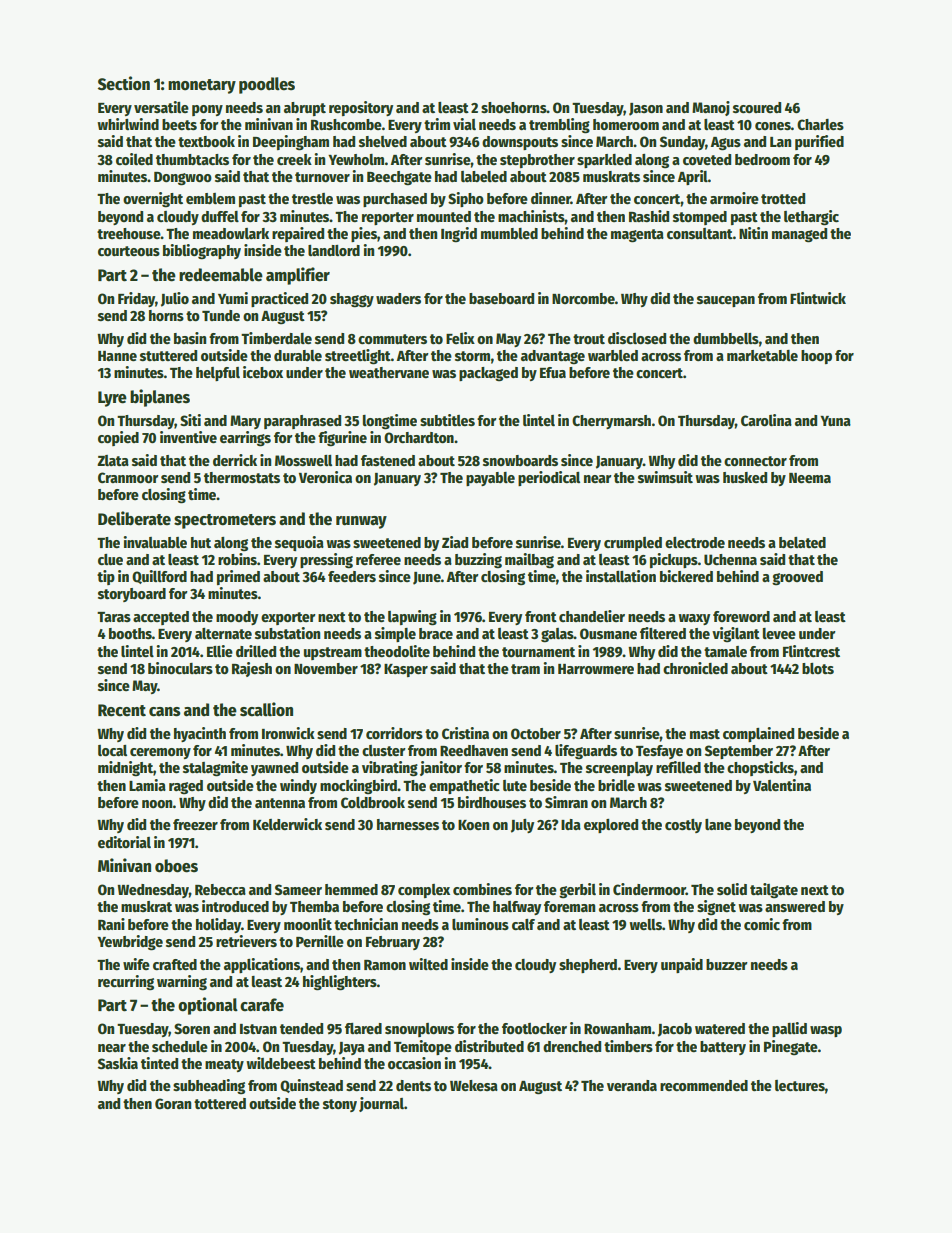 Image resolution: width=952 pixels, height=1233 pixels. What do you see at coordinates (294, 159) in the screenshot?
I see `creek` at bounding box center [294, 159].
